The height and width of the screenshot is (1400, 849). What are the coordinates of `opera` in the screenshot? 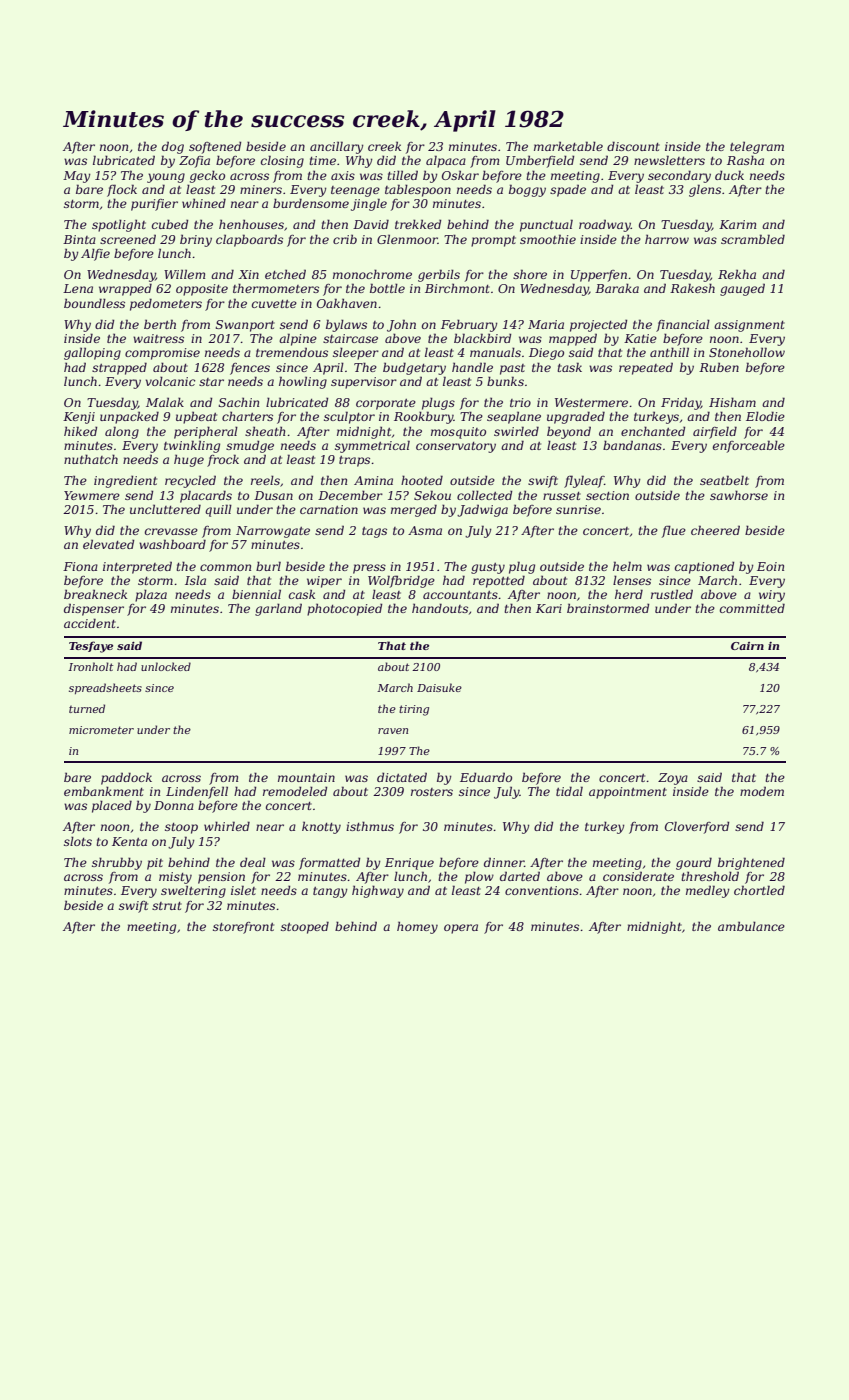 It's located at (461, 929).
